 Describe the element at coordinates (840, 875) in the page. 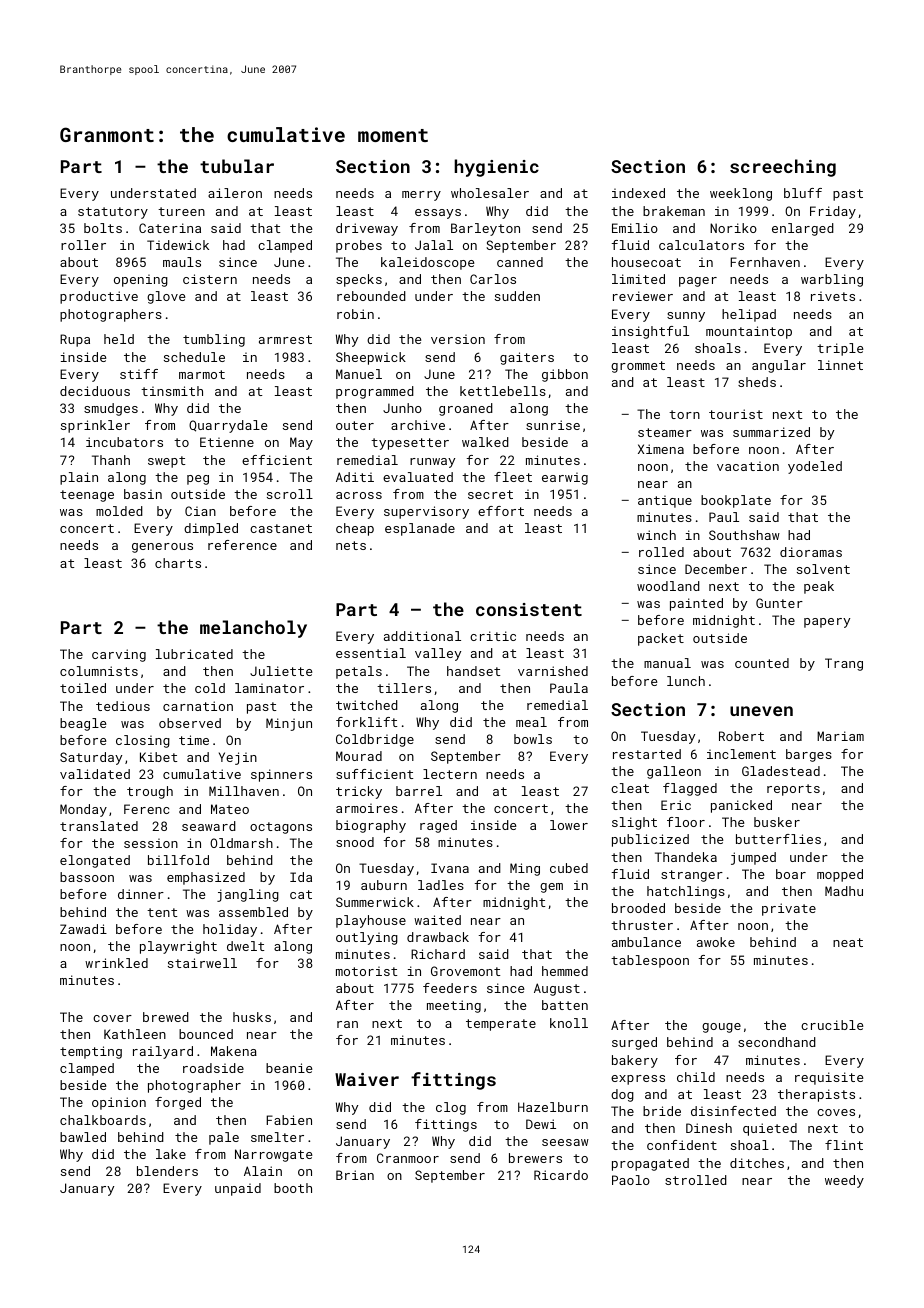

I see `mopped` at that location.
